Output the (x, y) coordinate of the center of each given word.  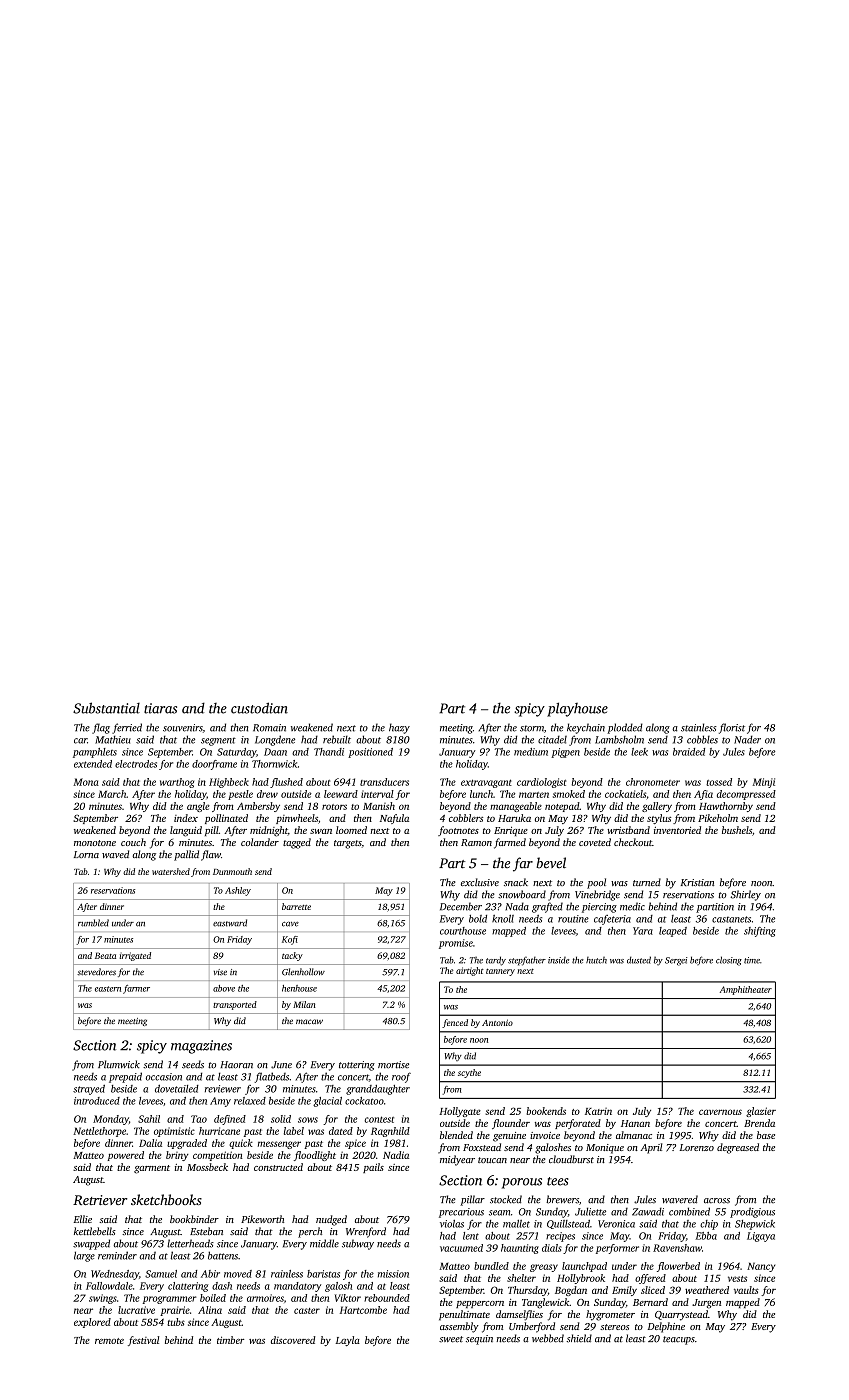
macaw (309, 1021)
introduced (97, 1101)
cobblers (466, 818)
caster (307, 1311)
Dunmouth (232, 871)
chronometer (653, 782)
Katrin (598, 1111)
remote (109, 1341)
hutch (596, 960)
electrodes (136, 764)
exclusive (480, 882)
